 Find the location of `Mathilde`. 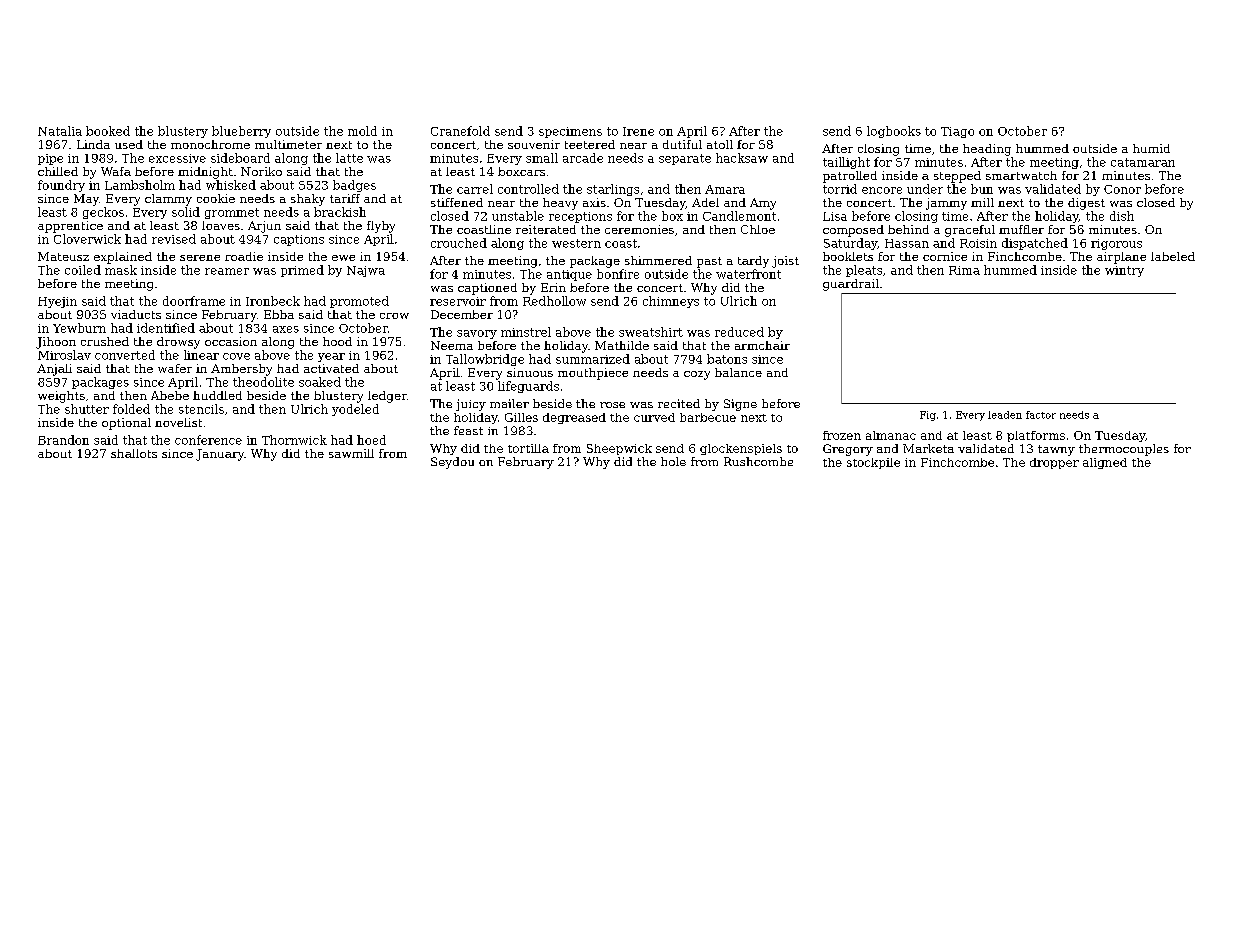

Mathilde is located at coordinates (622, 345).
